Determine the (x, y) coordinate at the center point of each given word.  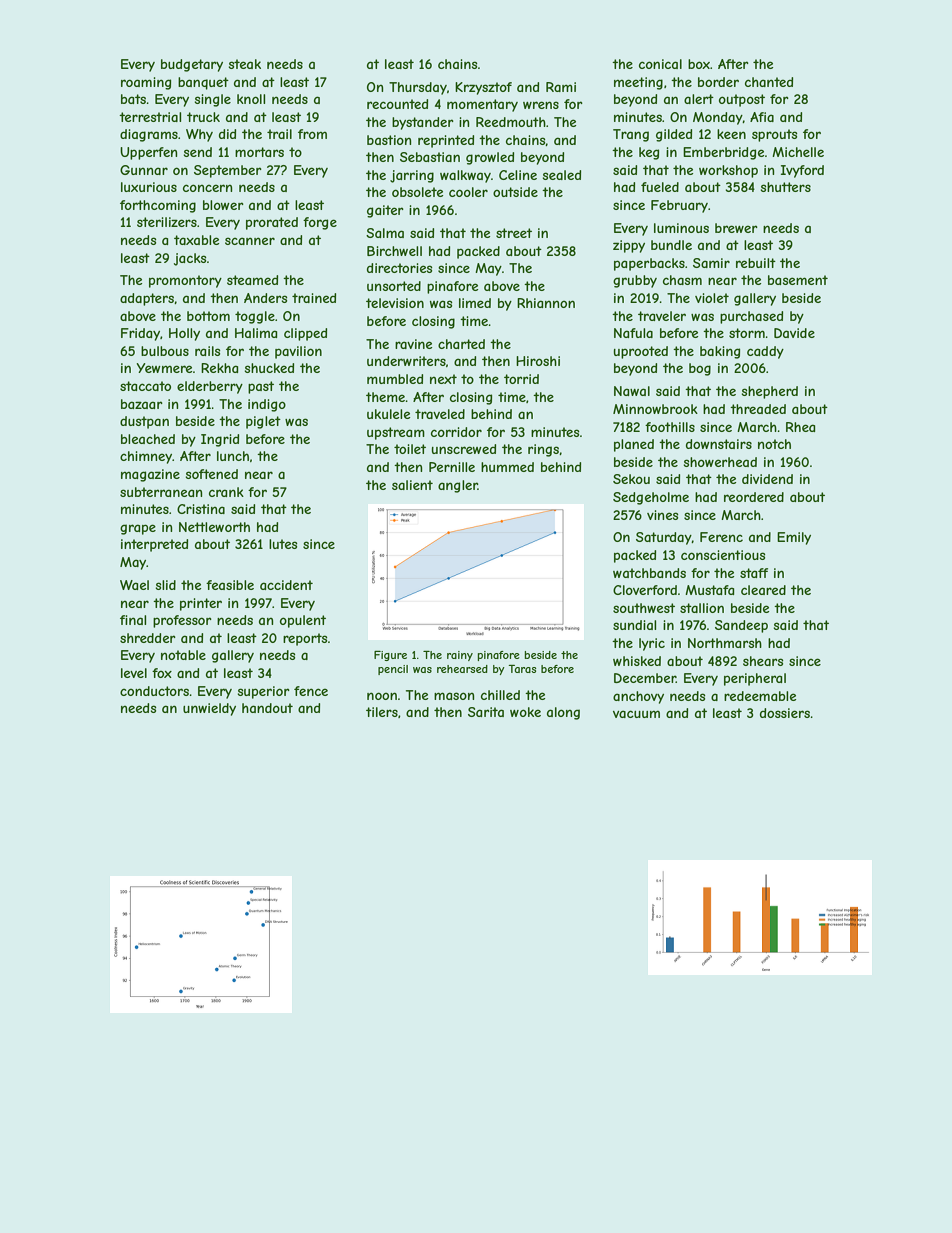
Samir (711, 263)
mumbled (395, 379)
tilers (382, 712)
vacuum (636, 714)
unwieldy (209, 709)
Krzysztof (483, 88)
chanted (769, 82)
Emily (794, 538)
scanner (250, 241)
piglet (263, 422)
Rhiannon (546, 303)
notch (774, 444)
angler (458, 486)
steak (245, 64)
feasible (230, 585)
